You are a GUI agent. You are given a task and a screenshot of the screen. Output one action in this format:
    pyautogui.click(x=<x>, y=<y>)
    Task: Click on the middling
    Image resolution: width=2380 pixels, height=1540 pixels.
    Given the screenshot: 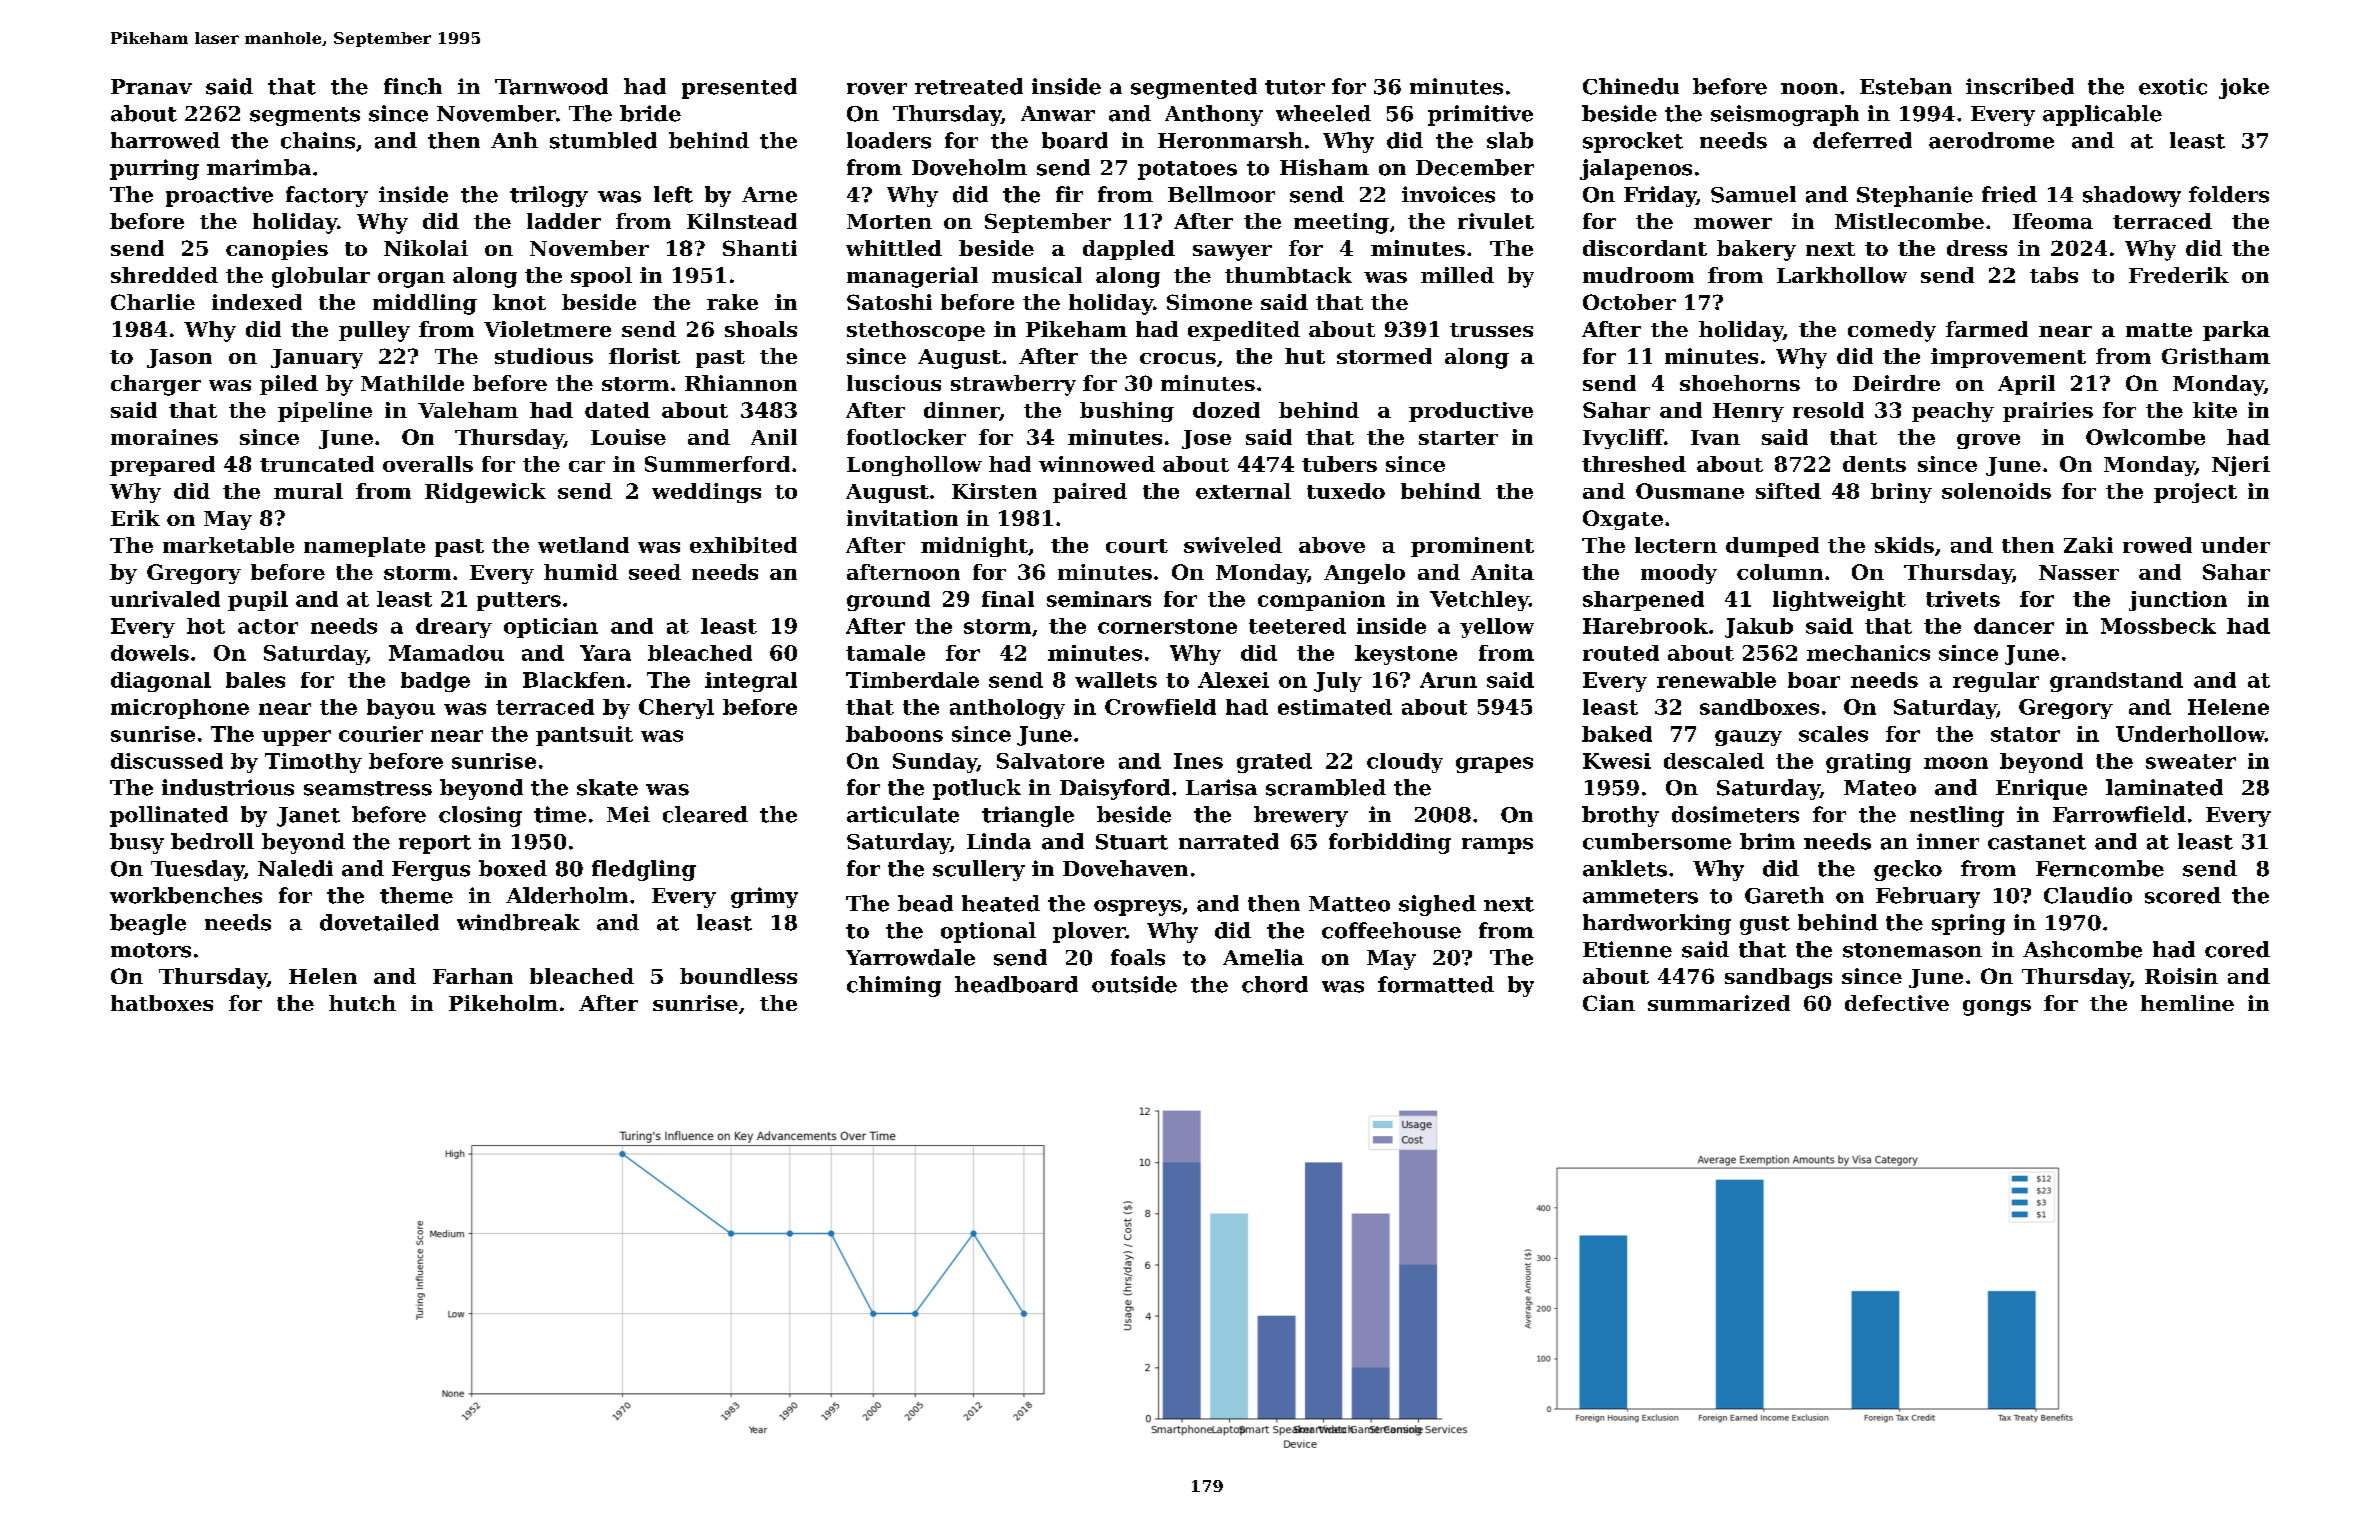 What is the action you would take?
    pyautogui.click(x=425, y=304)
